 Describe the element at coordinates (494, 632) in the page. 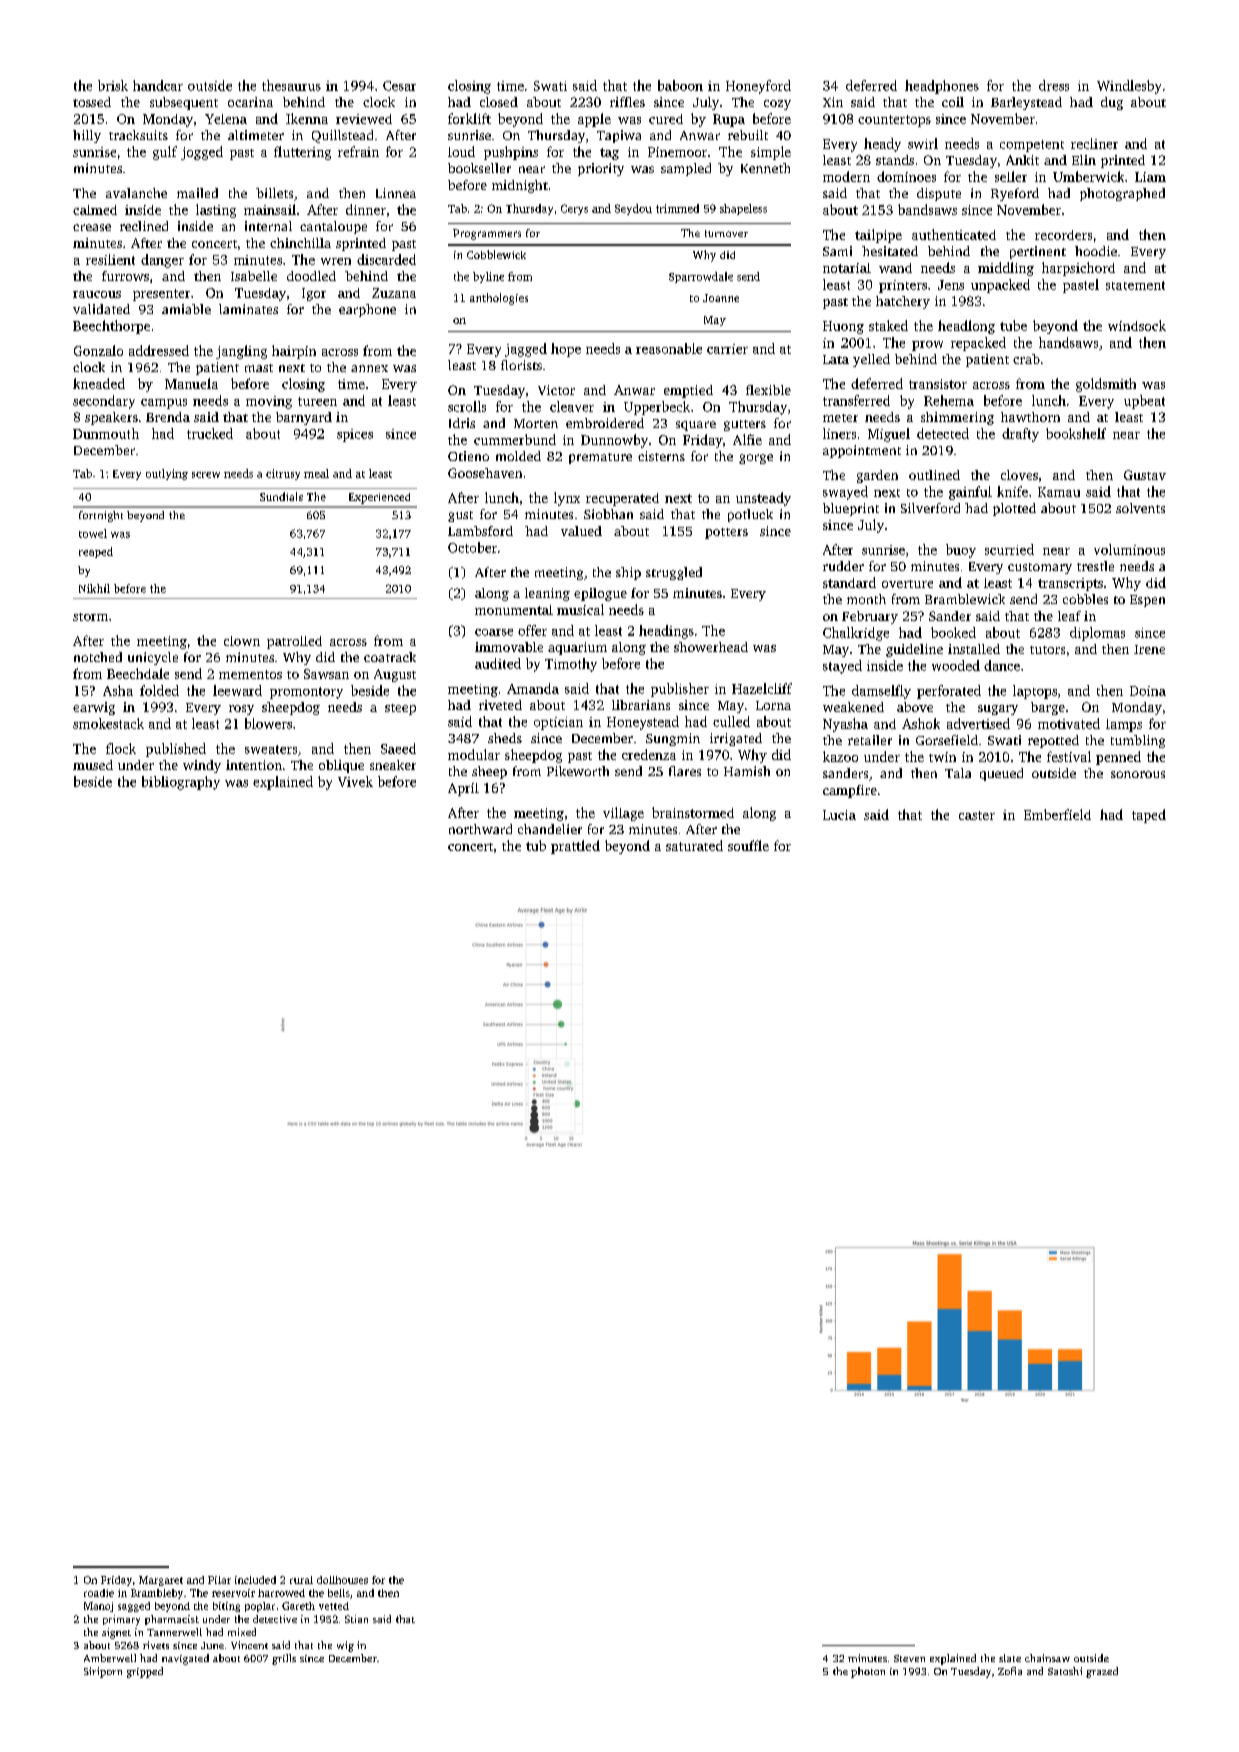

I see `coarse` at that location.
